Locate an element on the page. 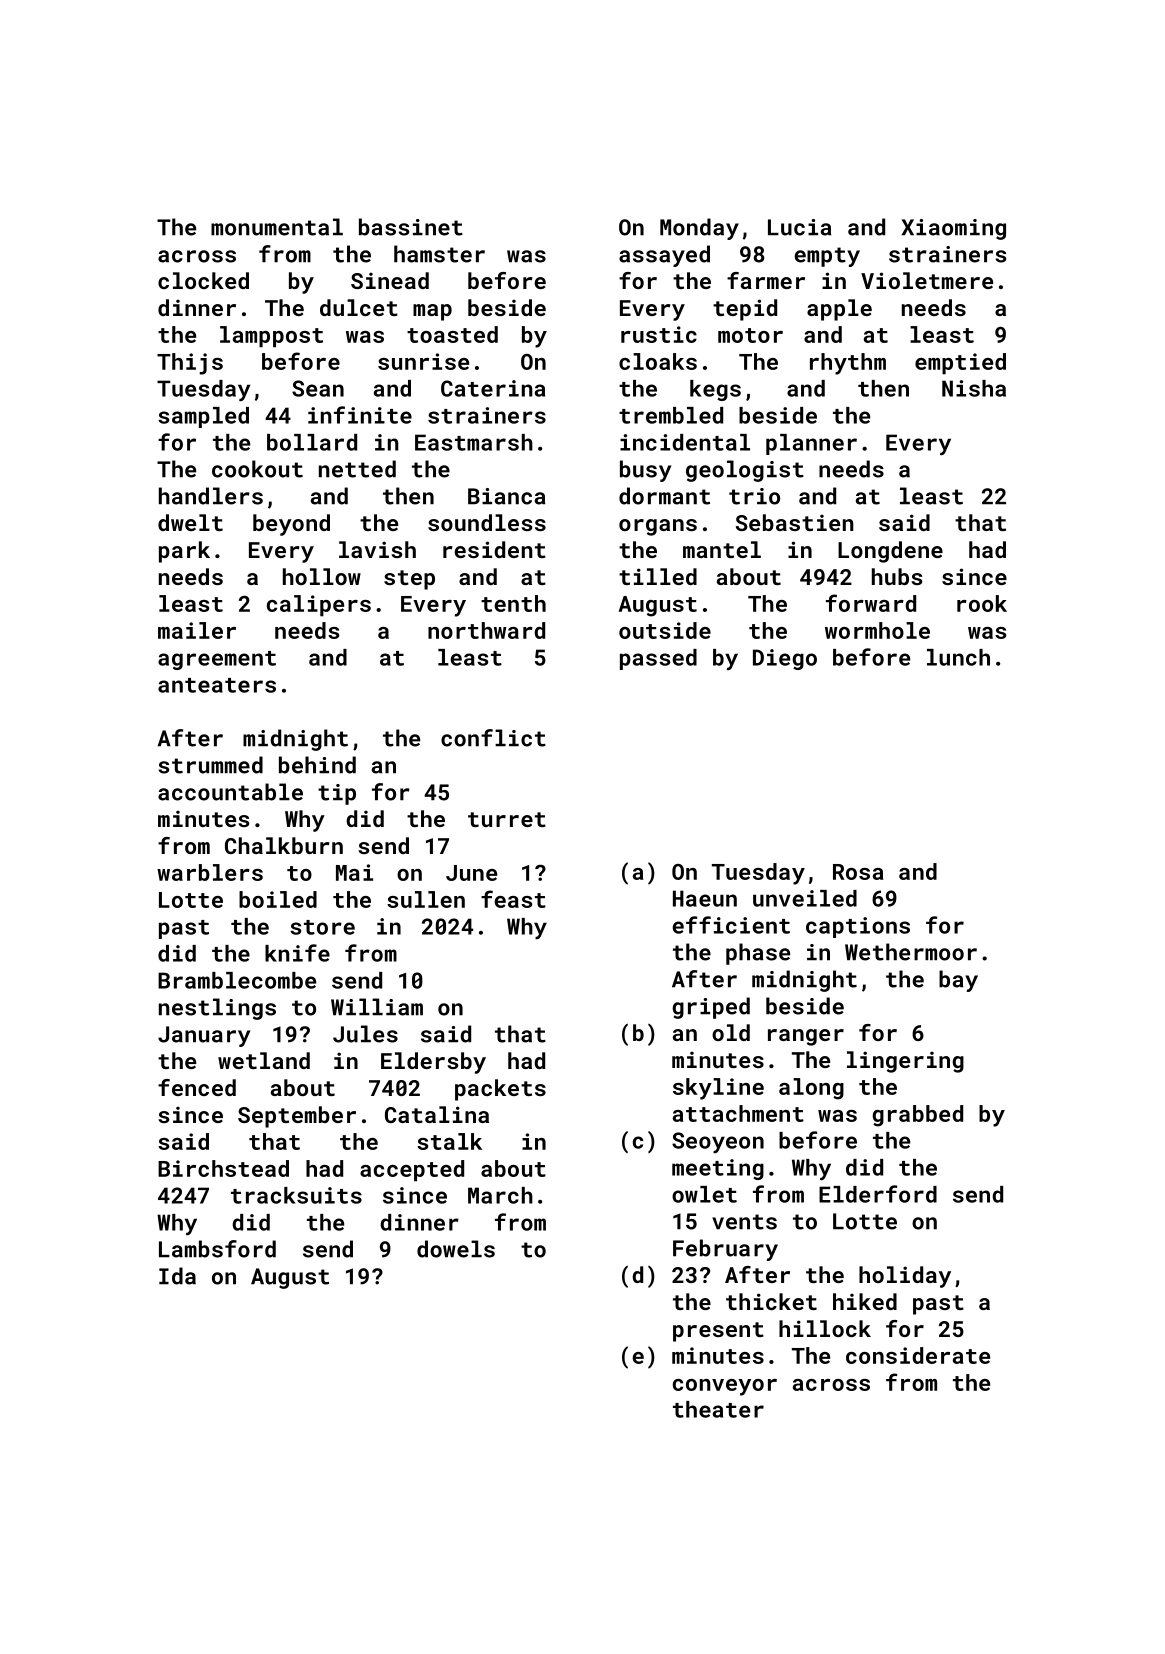  apple is located at coordinates (839, 310).
